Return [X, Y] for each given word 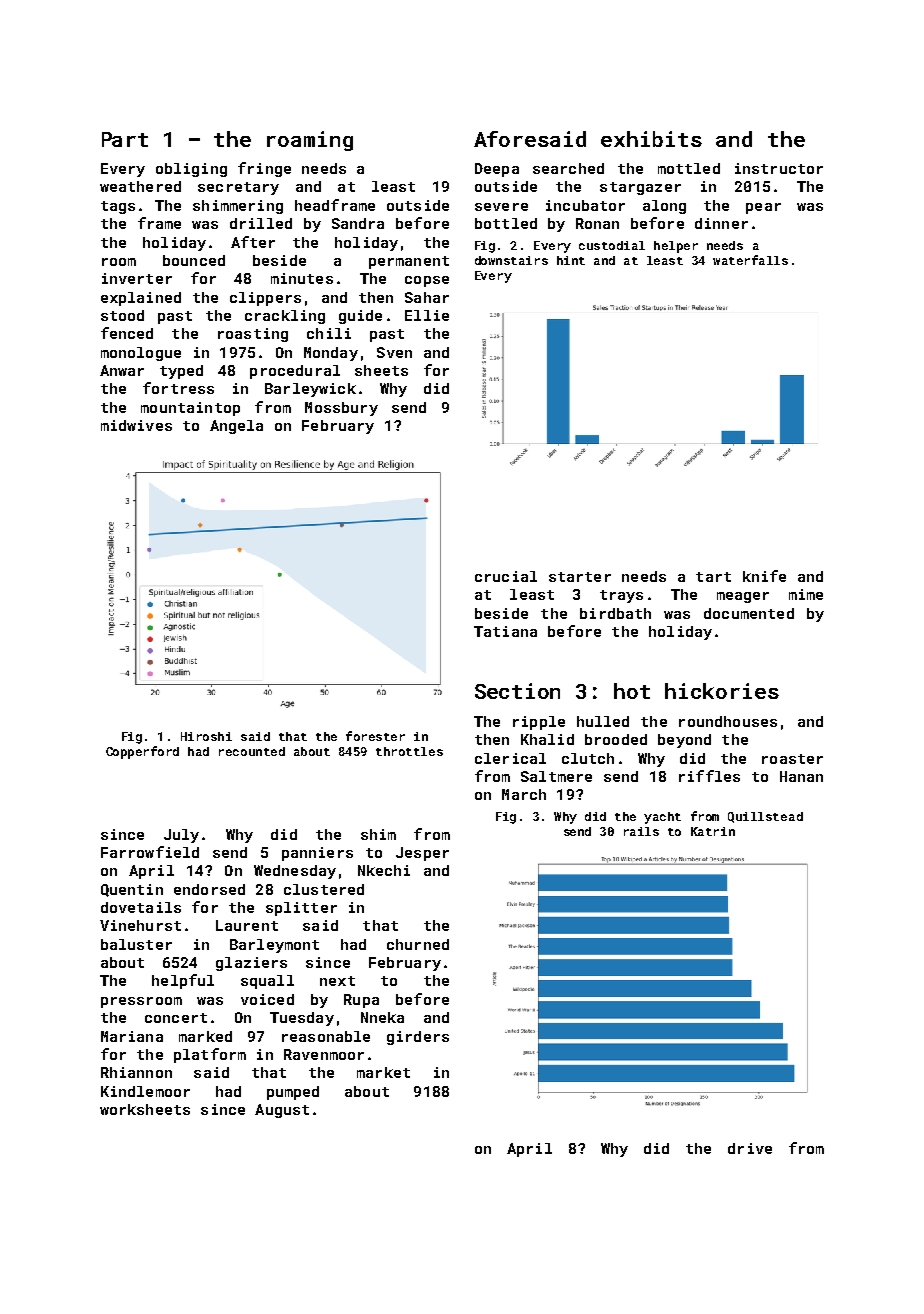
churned [418, 944]
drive [750, 1148]
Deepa [497, 170]
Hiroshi [206, 736]
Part [125, 139]
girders [418, 1038]
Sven [394, 352]
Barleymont [274, 946]
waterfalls [750, 260]
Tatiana [505, 631]
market [383, 1072]
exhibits [651, 139]
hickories [722, 691]
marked [205, 1036]
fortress [178, 388]
